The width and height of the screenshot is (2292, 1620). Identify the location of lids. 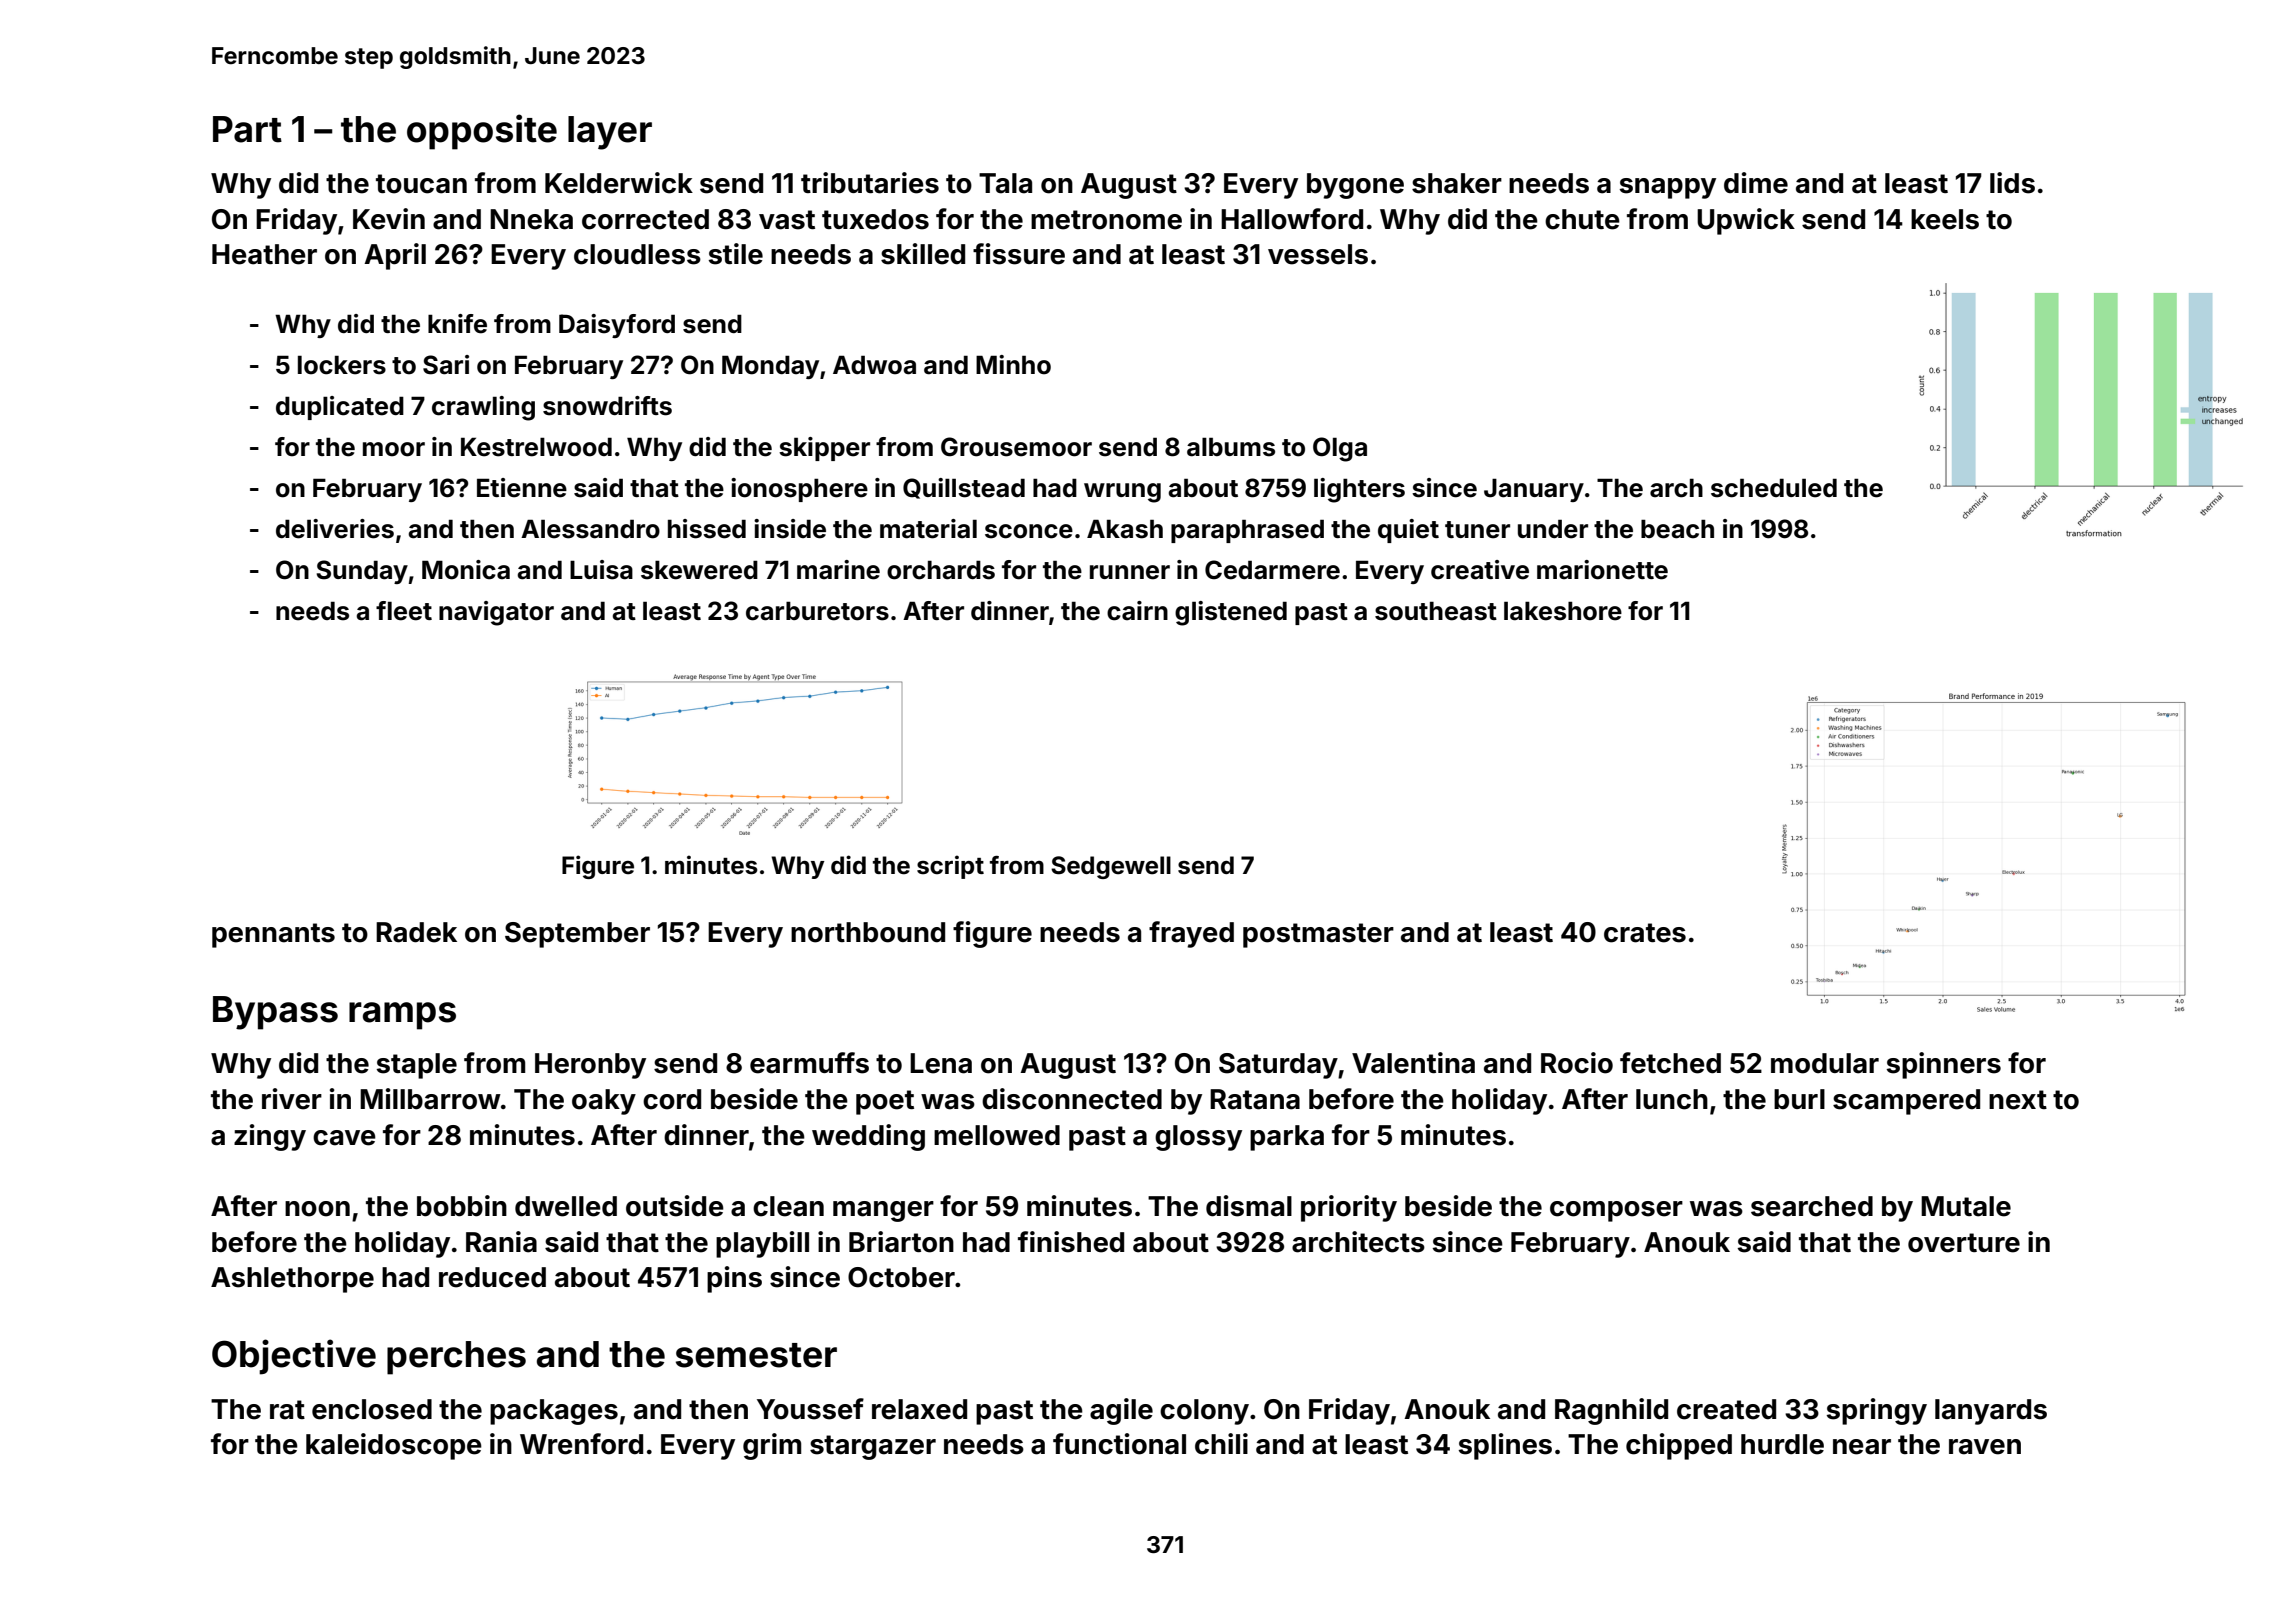
(2012, 183).
